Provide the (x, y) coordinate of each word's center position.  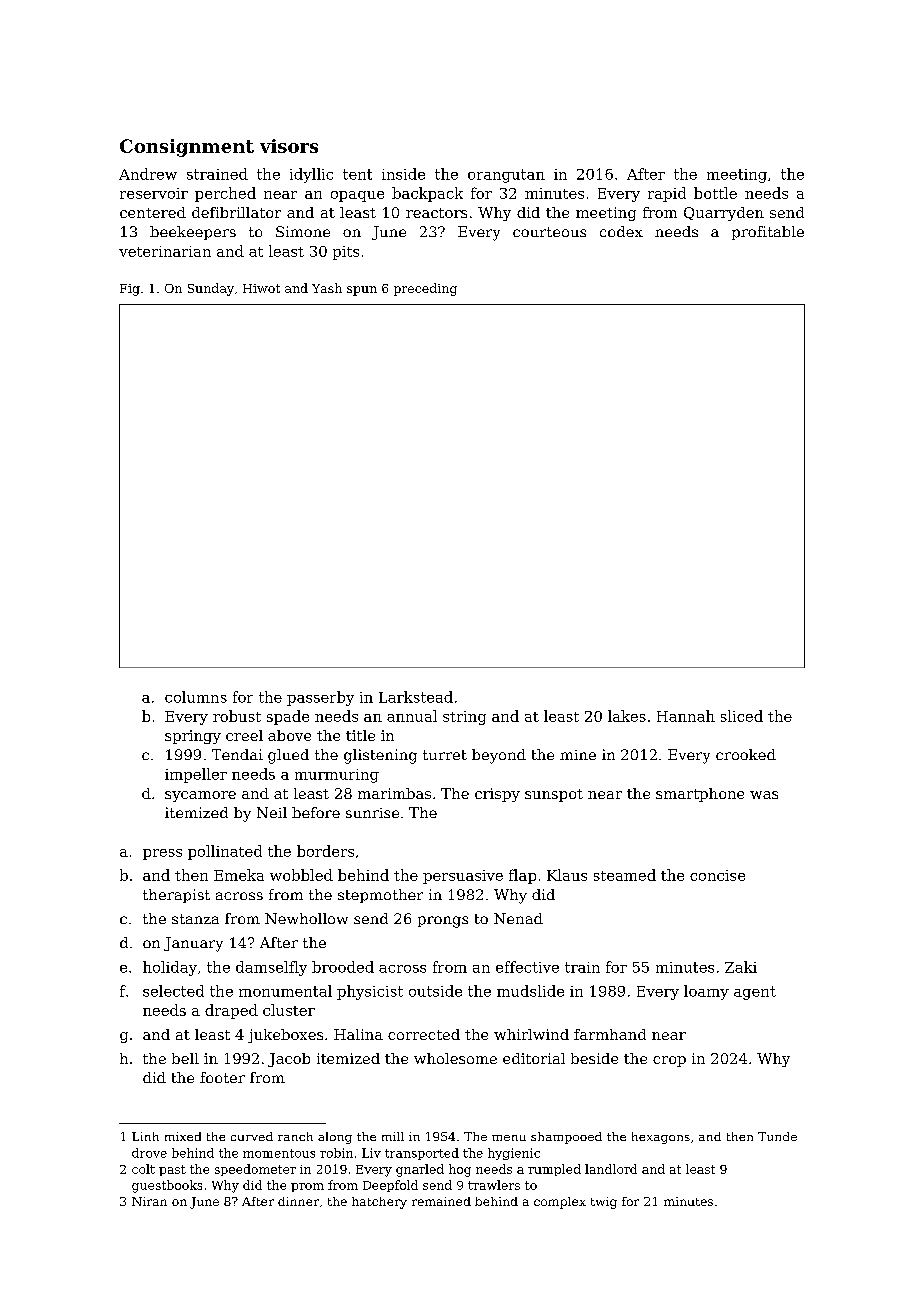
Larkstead (416, 697)
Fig (130, 290)
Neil (272, 812)
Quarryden (724, 214)
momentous (279, 1153)
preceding (425, 289)
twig (604, 1203)
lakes (627, 716)
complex (560, 1203)
